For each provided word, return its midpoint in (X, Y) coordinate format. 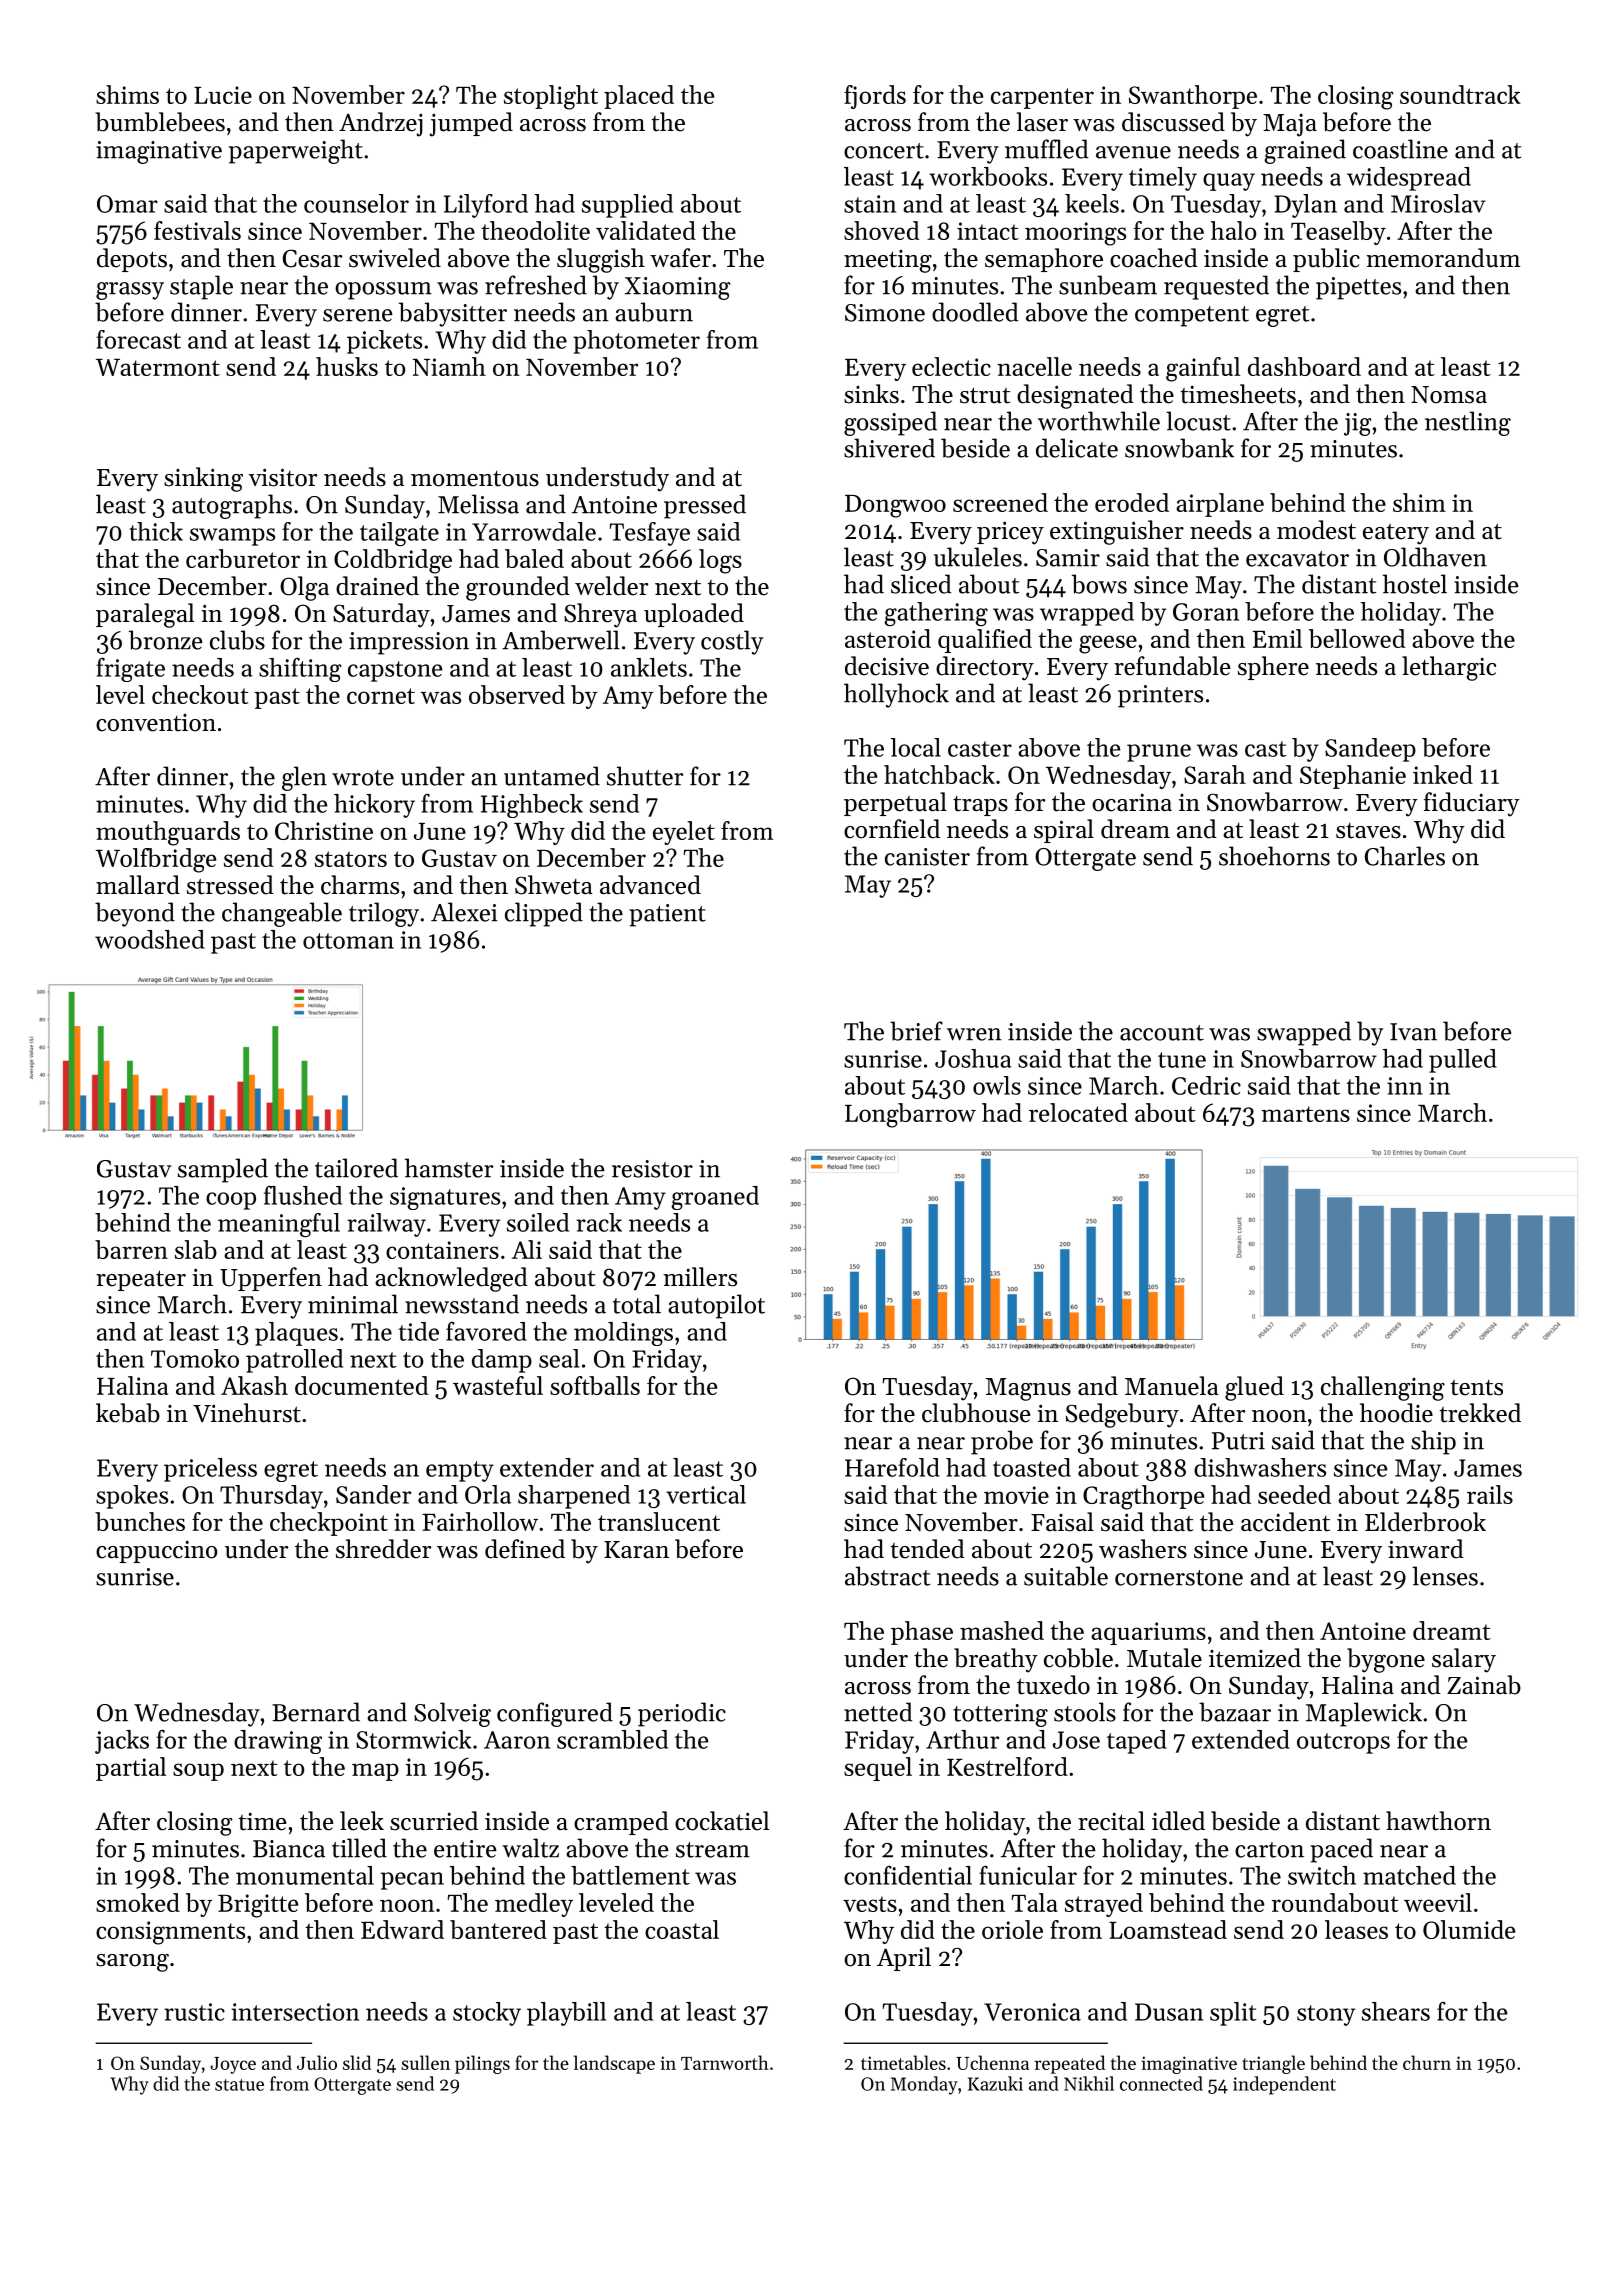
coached (1154, 258)
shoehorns (1274, 856)
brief (916, 1031)
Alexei (464, 912)
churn (1427, 2062)
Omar (127, 204)
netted (878, 1712)
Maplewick (1364, 1714)
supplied (627, 206)
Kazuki (995, 2083)
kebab (128, 1413)
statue (239, 2085)
